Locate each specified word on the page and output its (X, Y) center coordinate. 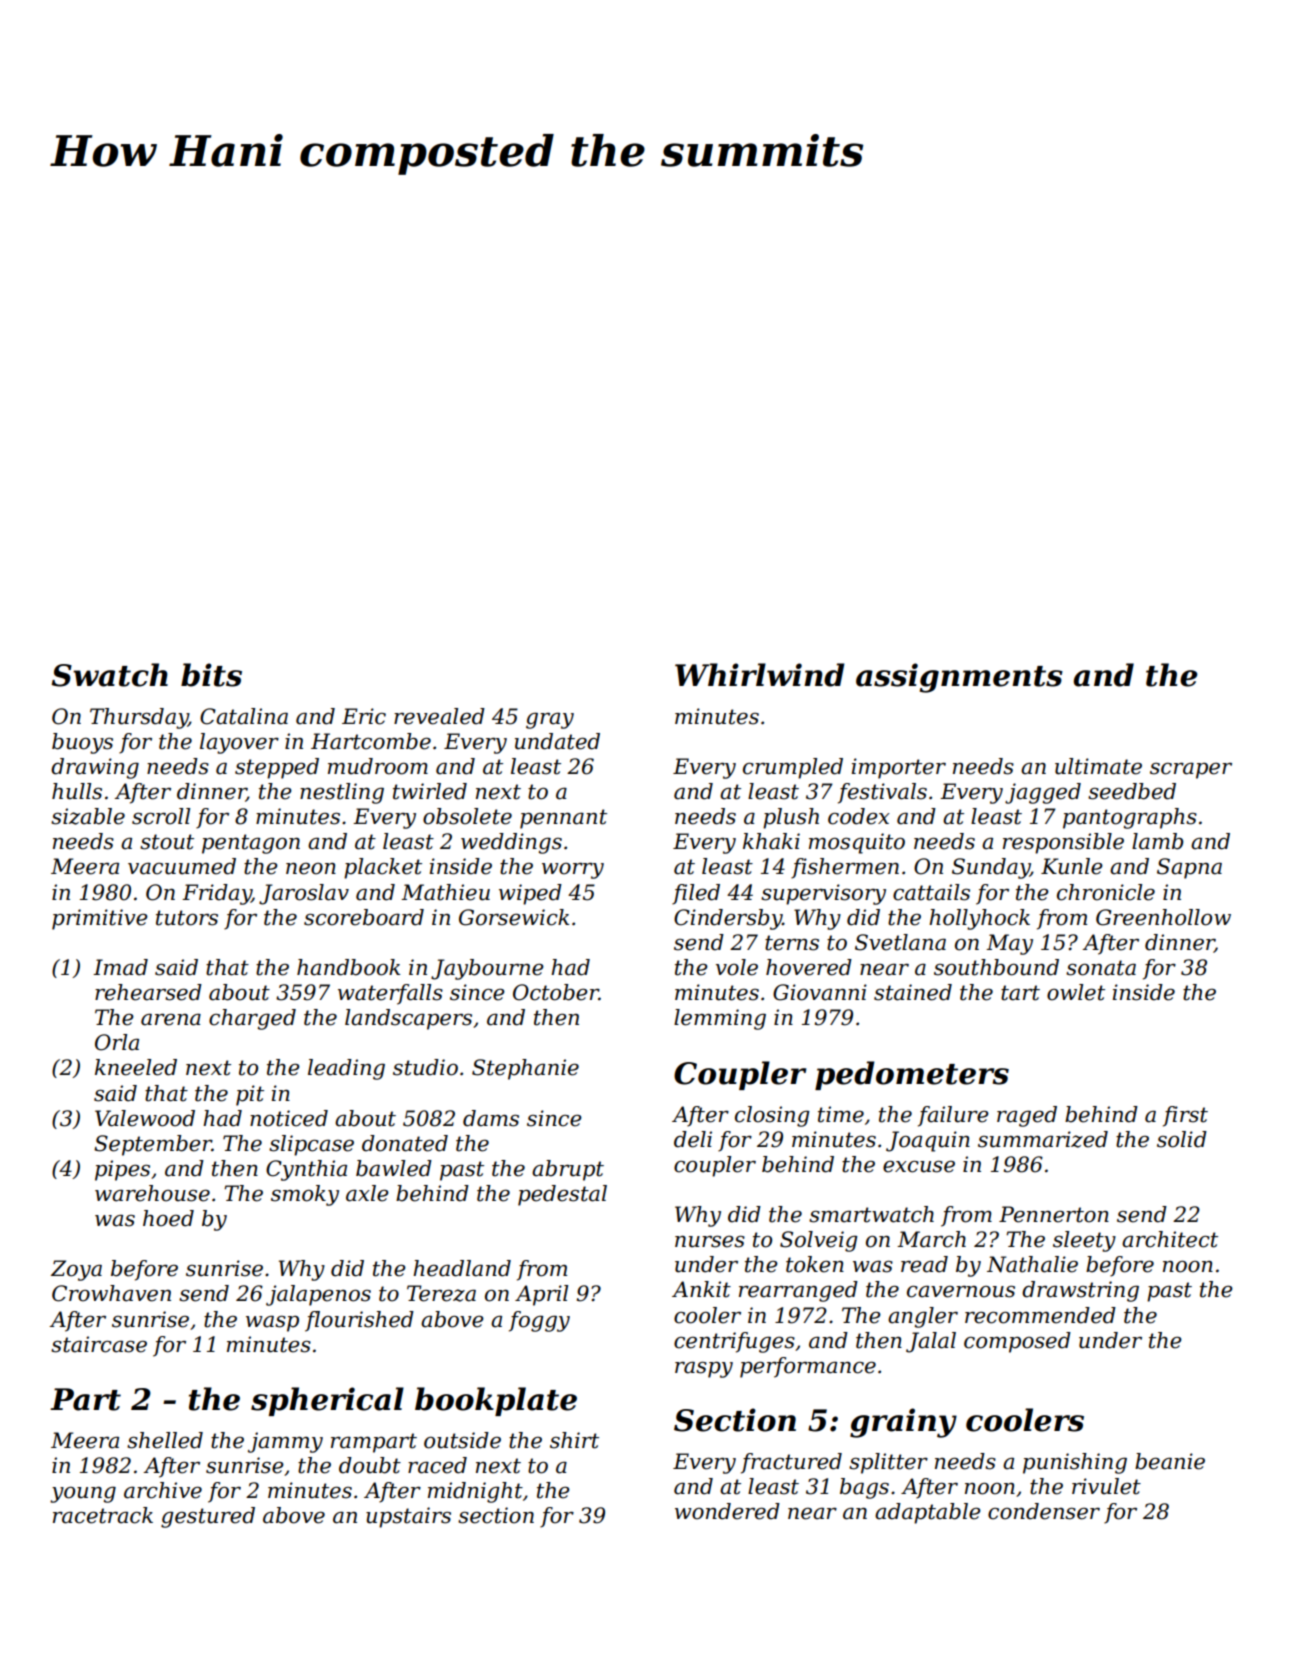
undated (557, 741)
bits (211, 675)
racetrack (103, 1515)
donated (405, 1143)
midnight (475, 1492)
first (1185, 1116)
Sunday (991, 868)
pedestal (562, 1195)
